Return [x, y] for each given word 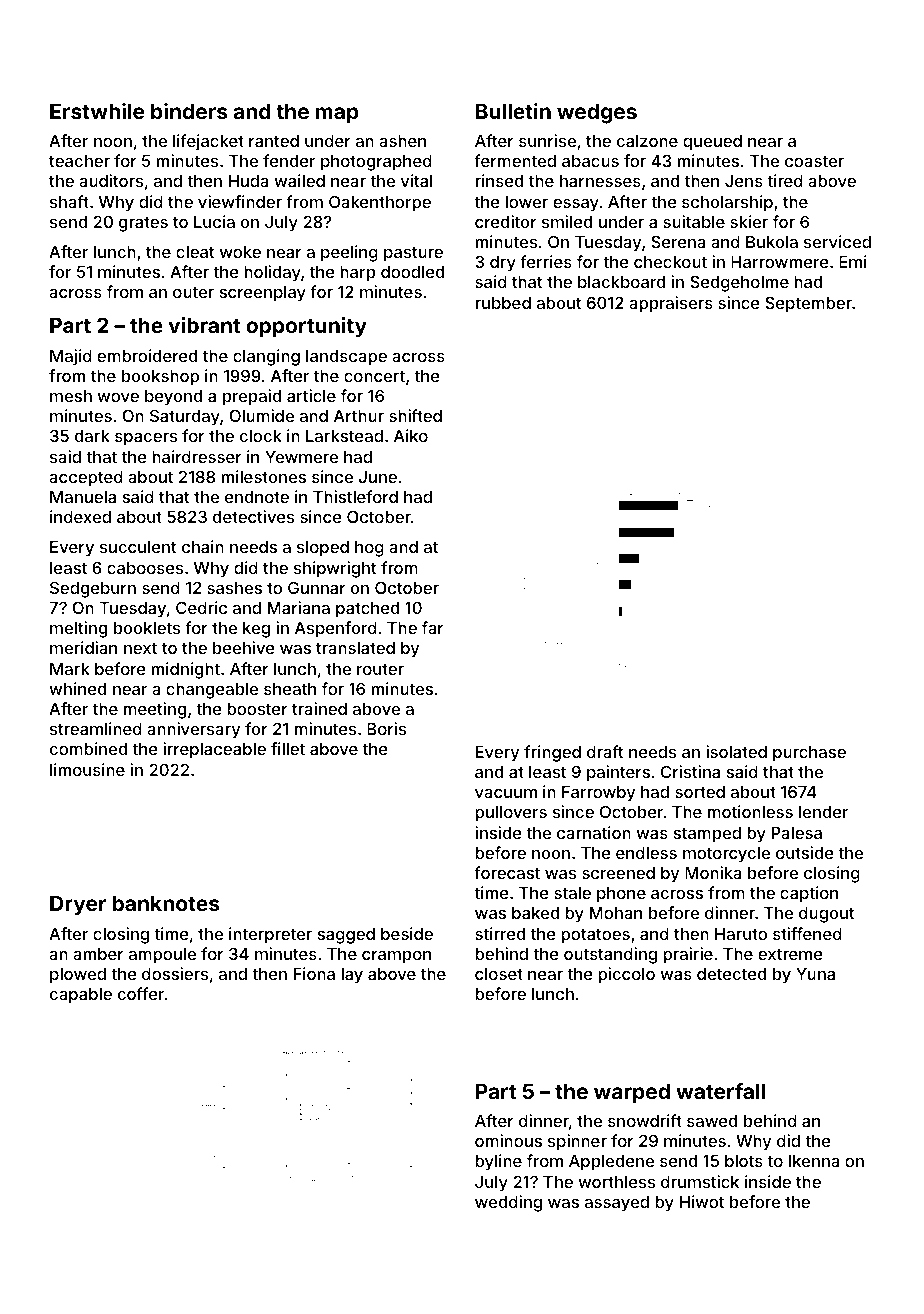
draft [605, 751]
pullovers [511, 814]
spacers [146, 439]
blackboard [621, 282]
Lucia [214, 221]
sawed [712, 1121]
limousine [87, 769]
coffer [141, 993]
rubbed [503, 303]
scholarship [727, 203]
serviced [837, 241]
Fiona [314, 973]
